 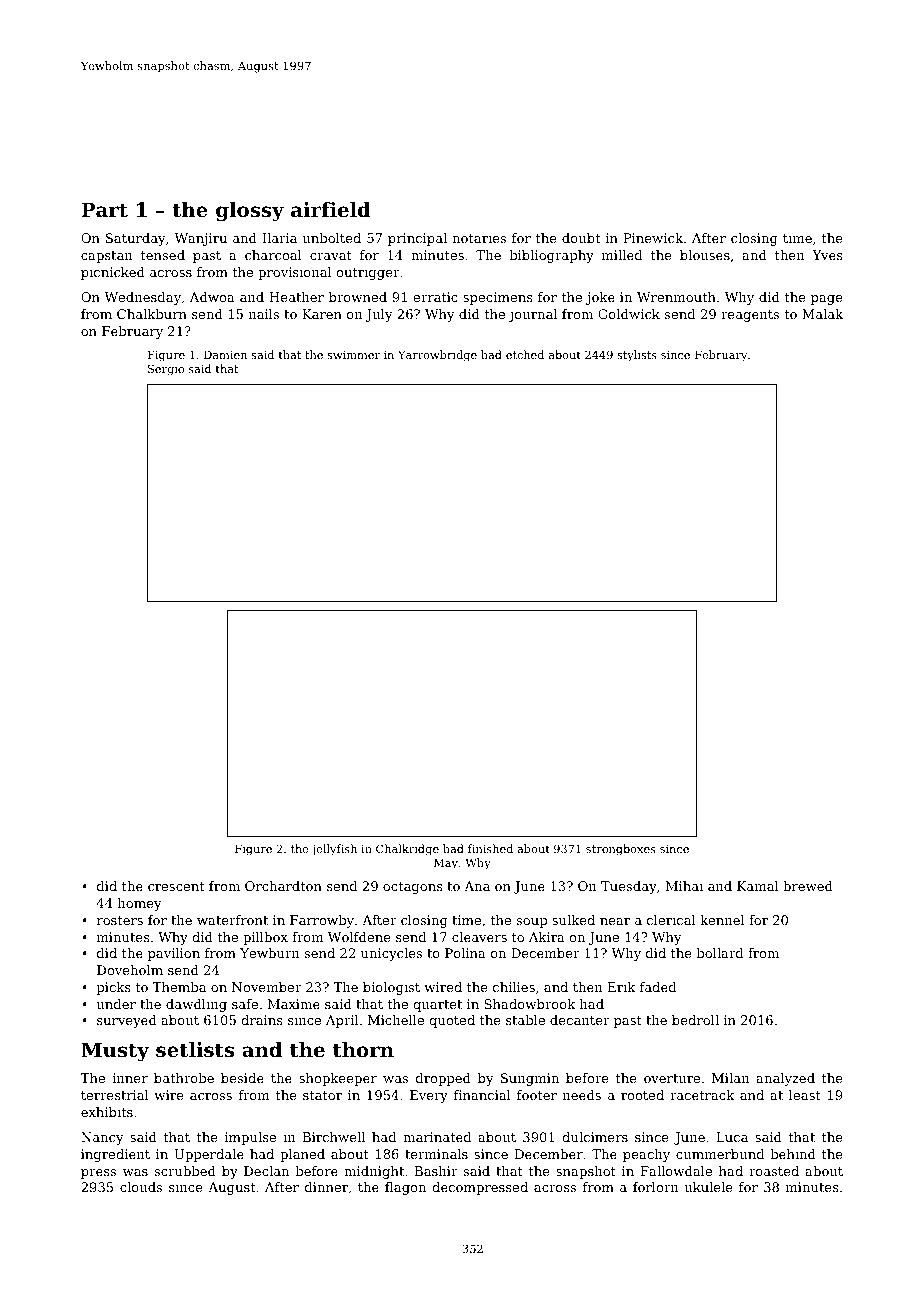 What do you see at coordinates (437, 1006) in the page?
I see `quartet` at bounding box center [437, 1006].
